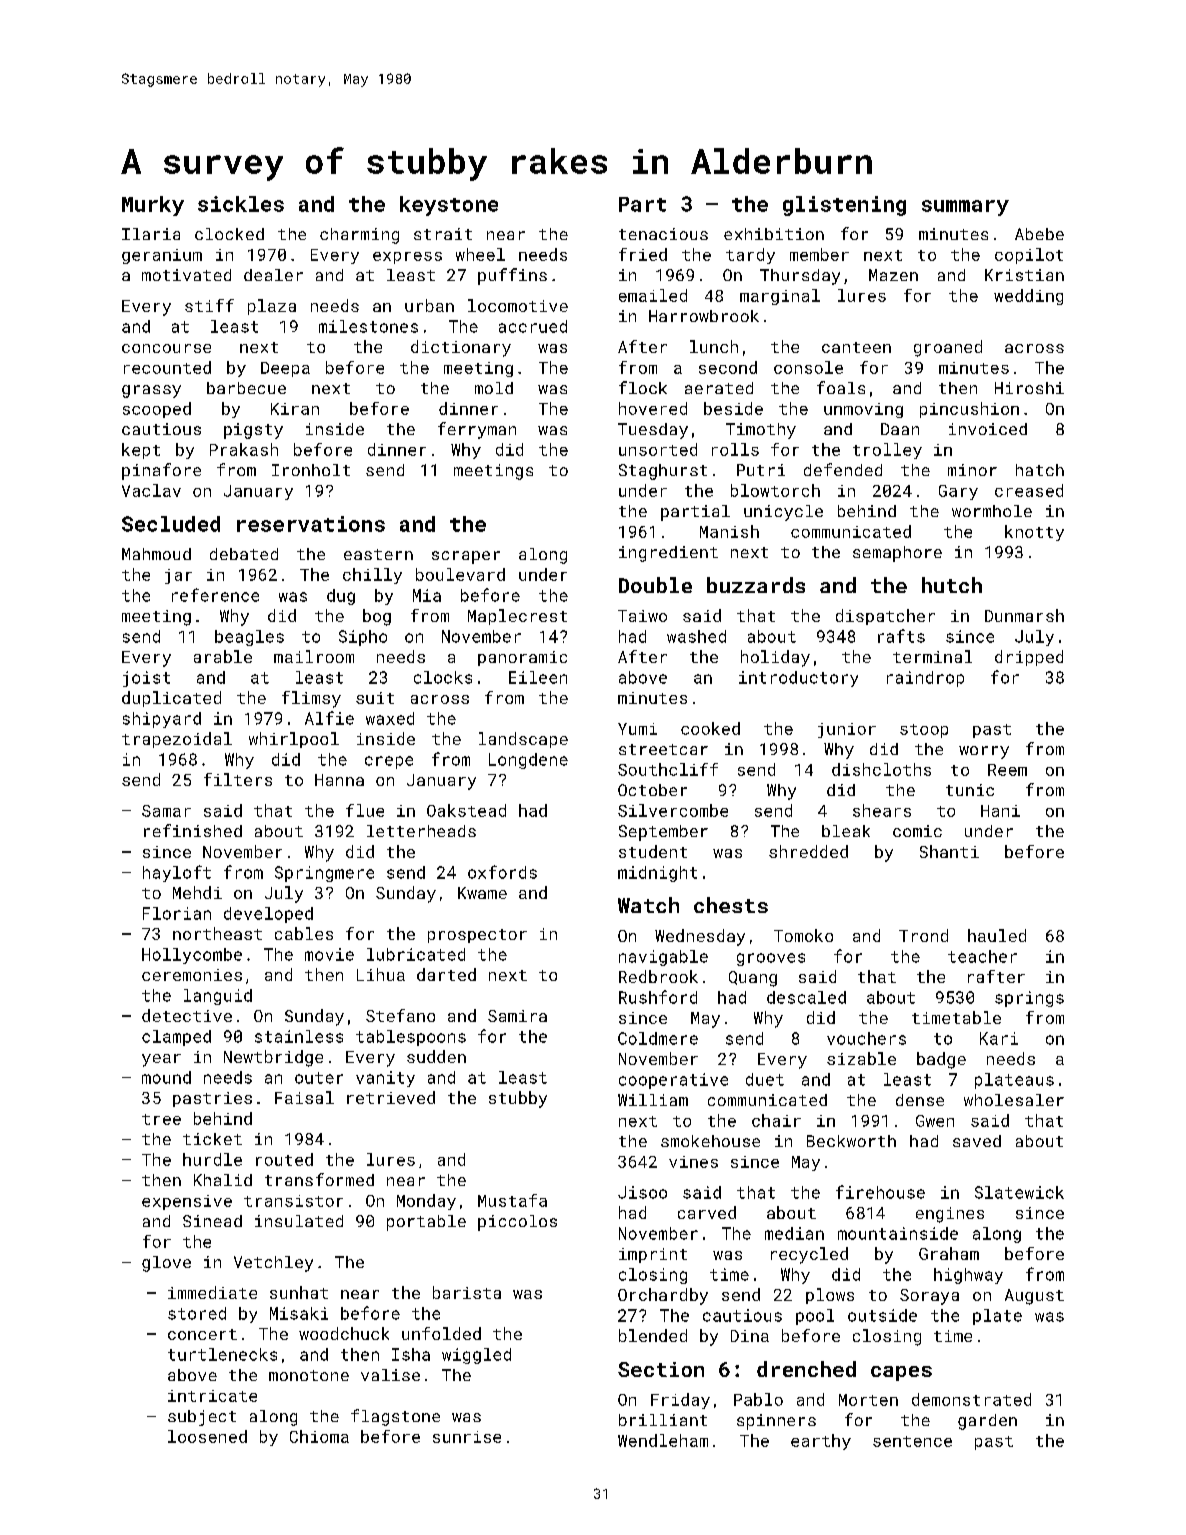  Describe the element at coordinates (268, 915) in the screenshot. I see `developed` at that location.
